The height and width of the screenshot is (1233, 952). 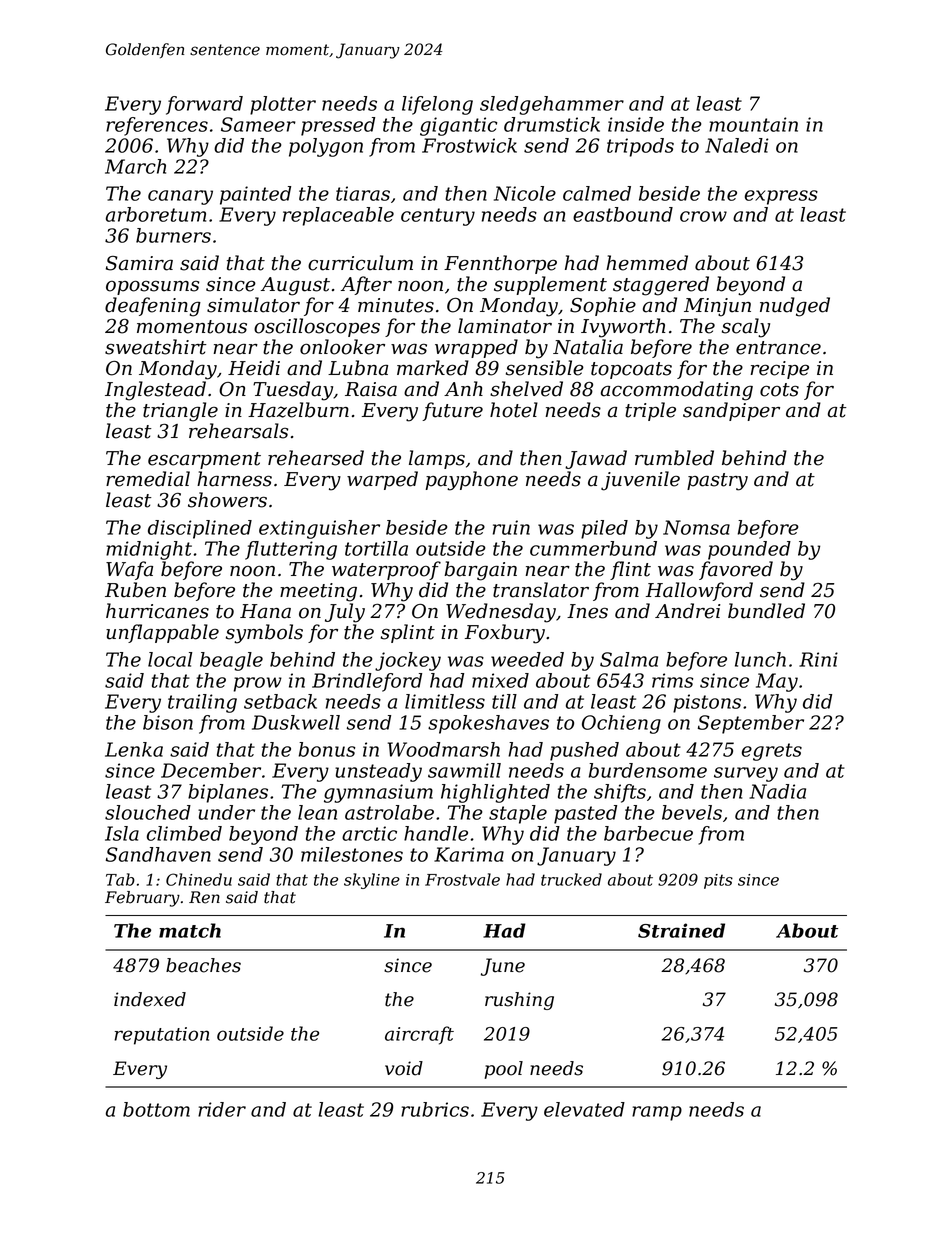 What do you see at coordinates (202, 703) in the screenshot?
I see `trailing` at bounding box center [202, 703].
